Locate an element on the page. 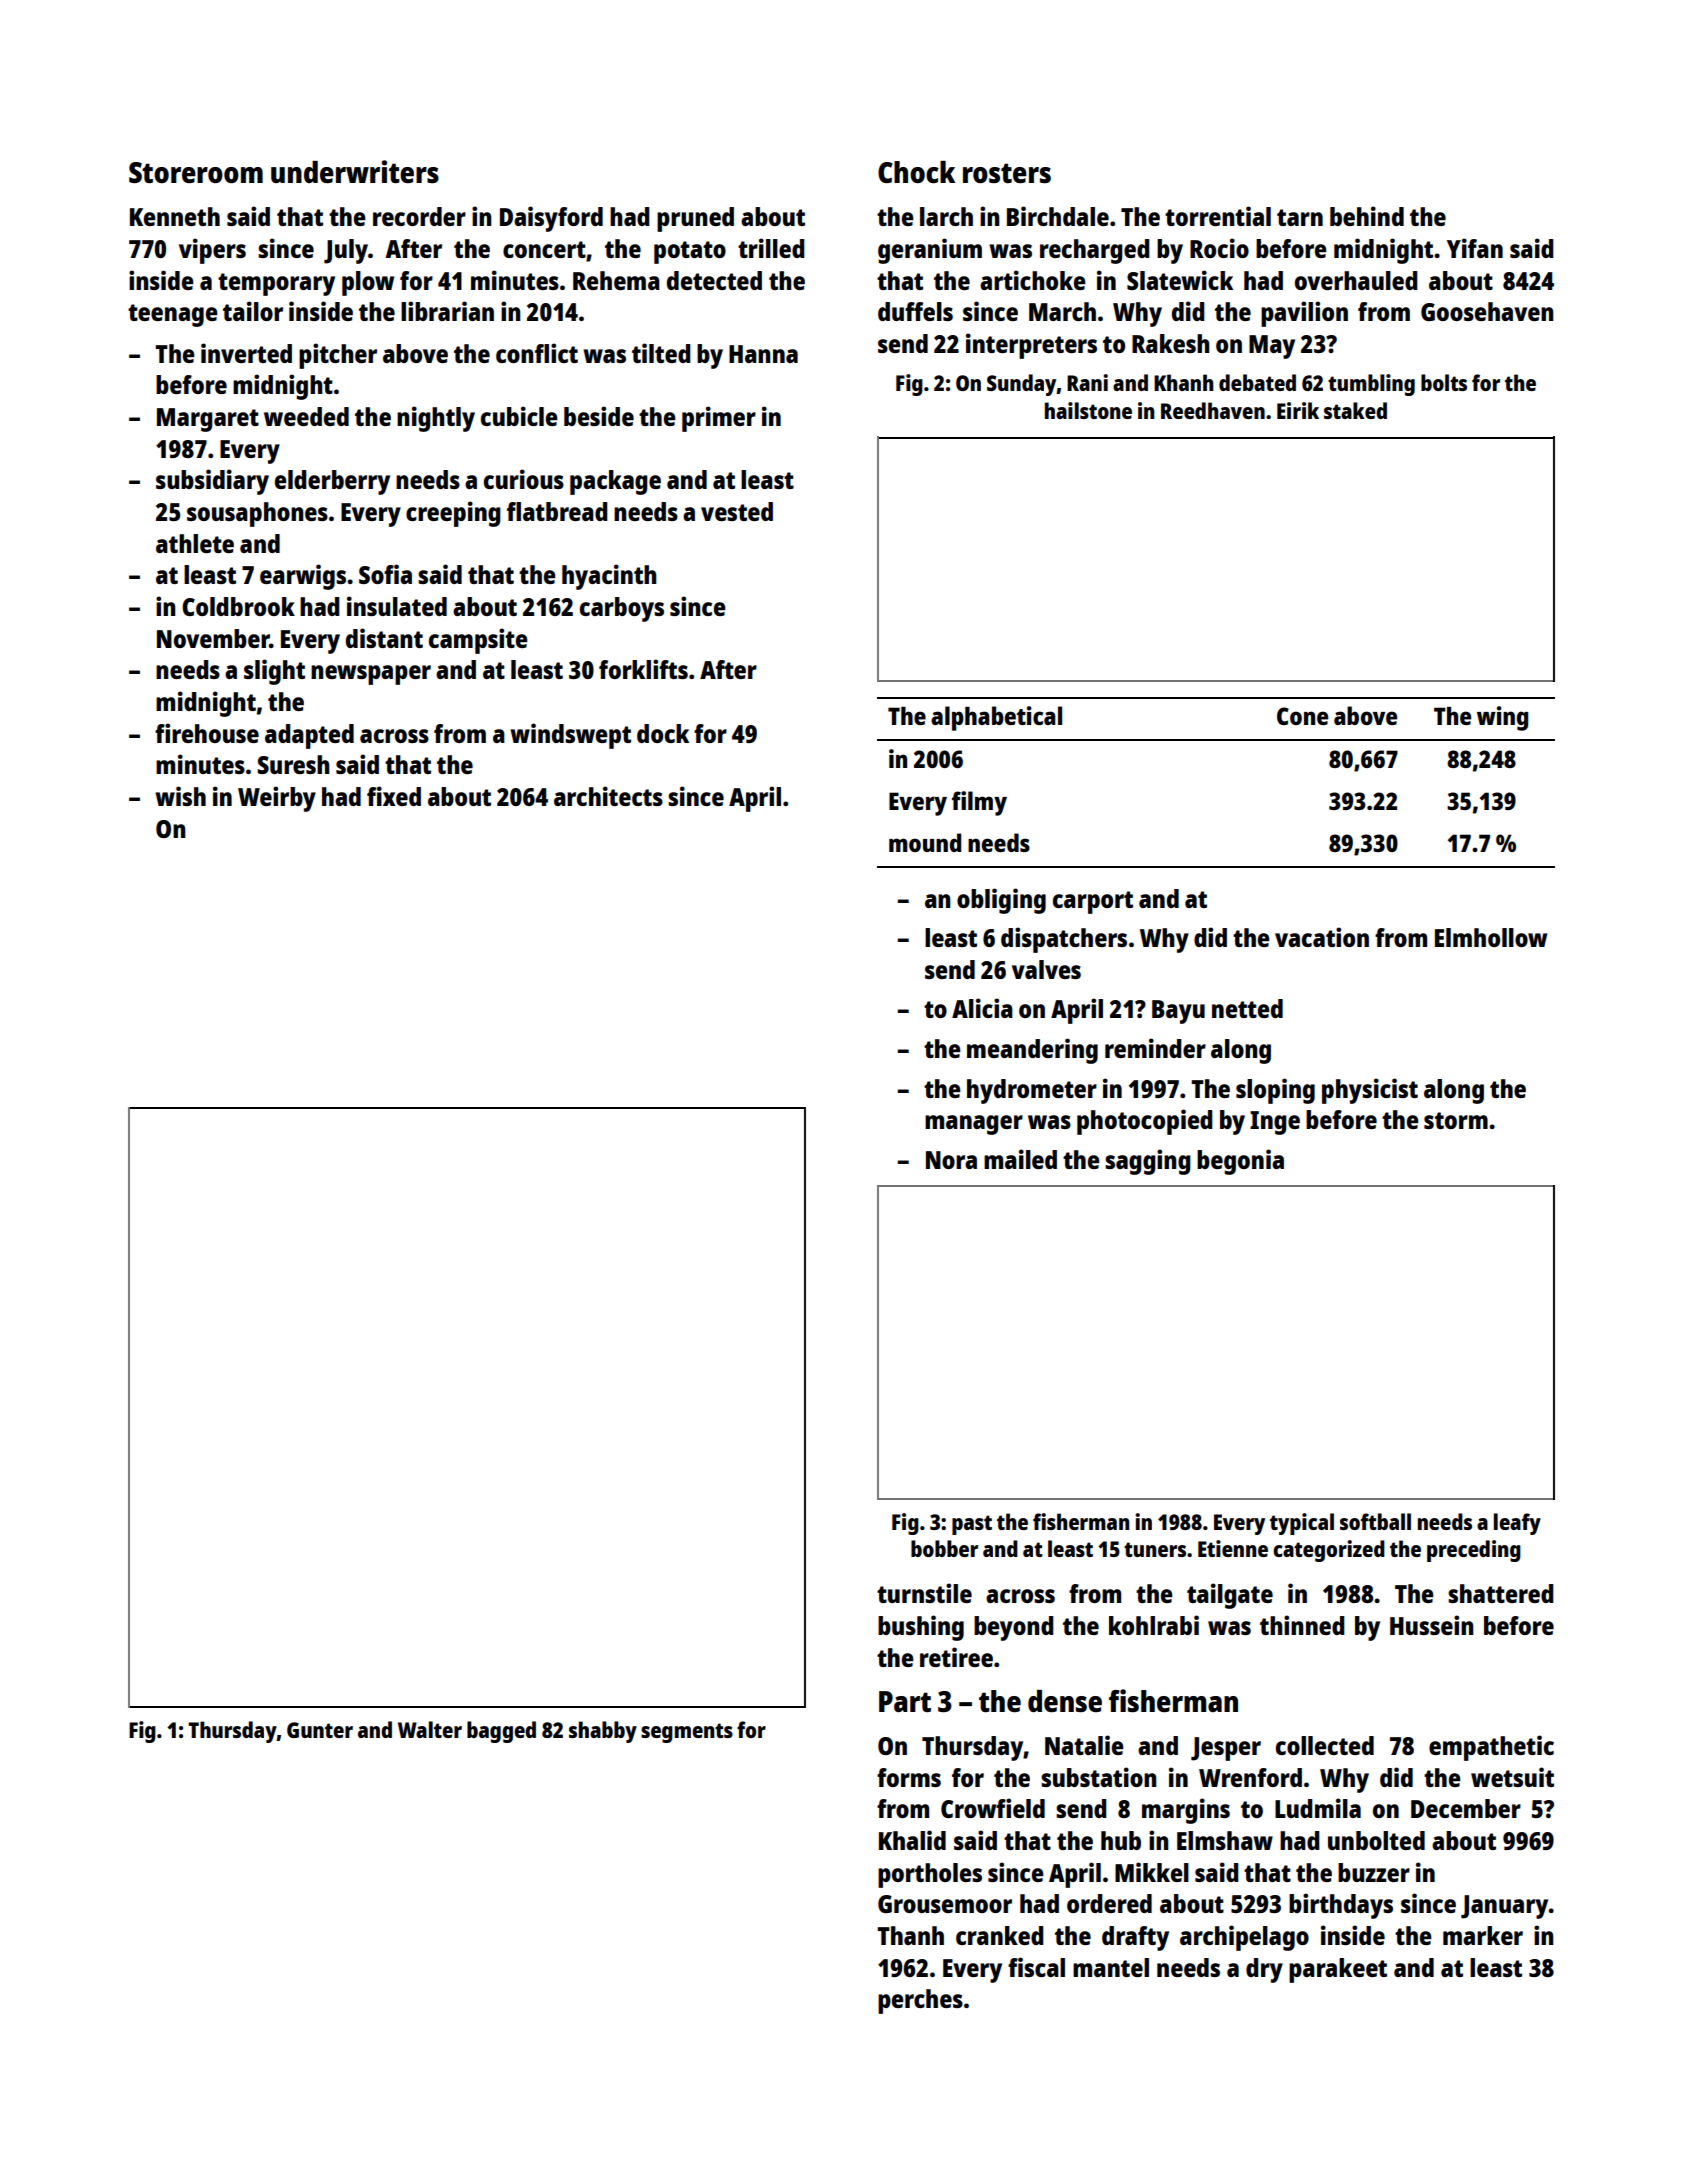 The height and width of the image is (2178, 1683). parakeet is located at coordinates (1338, 1970).
